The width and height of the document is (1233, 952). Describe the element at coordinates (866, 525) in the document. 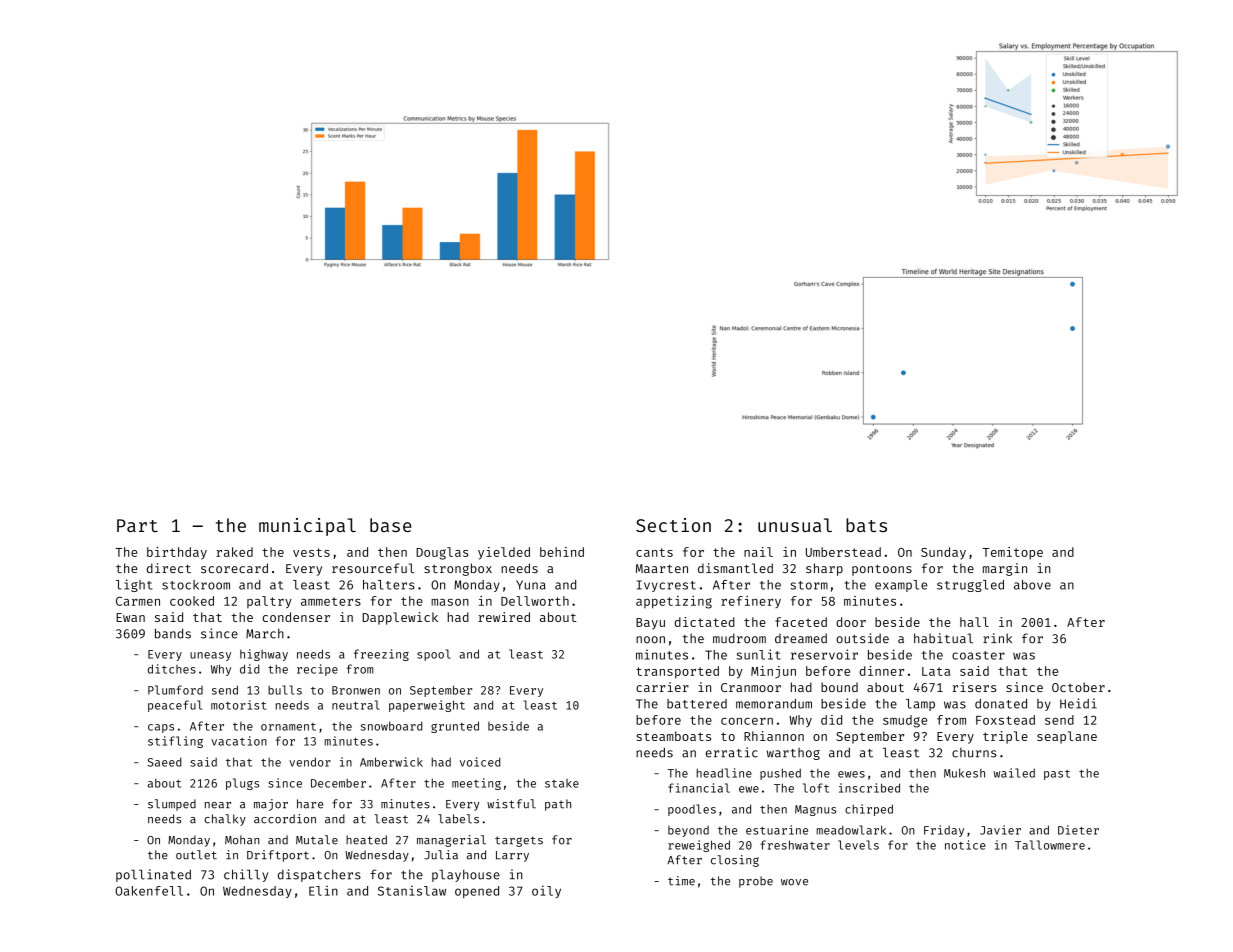

I see `bats` at that location.
